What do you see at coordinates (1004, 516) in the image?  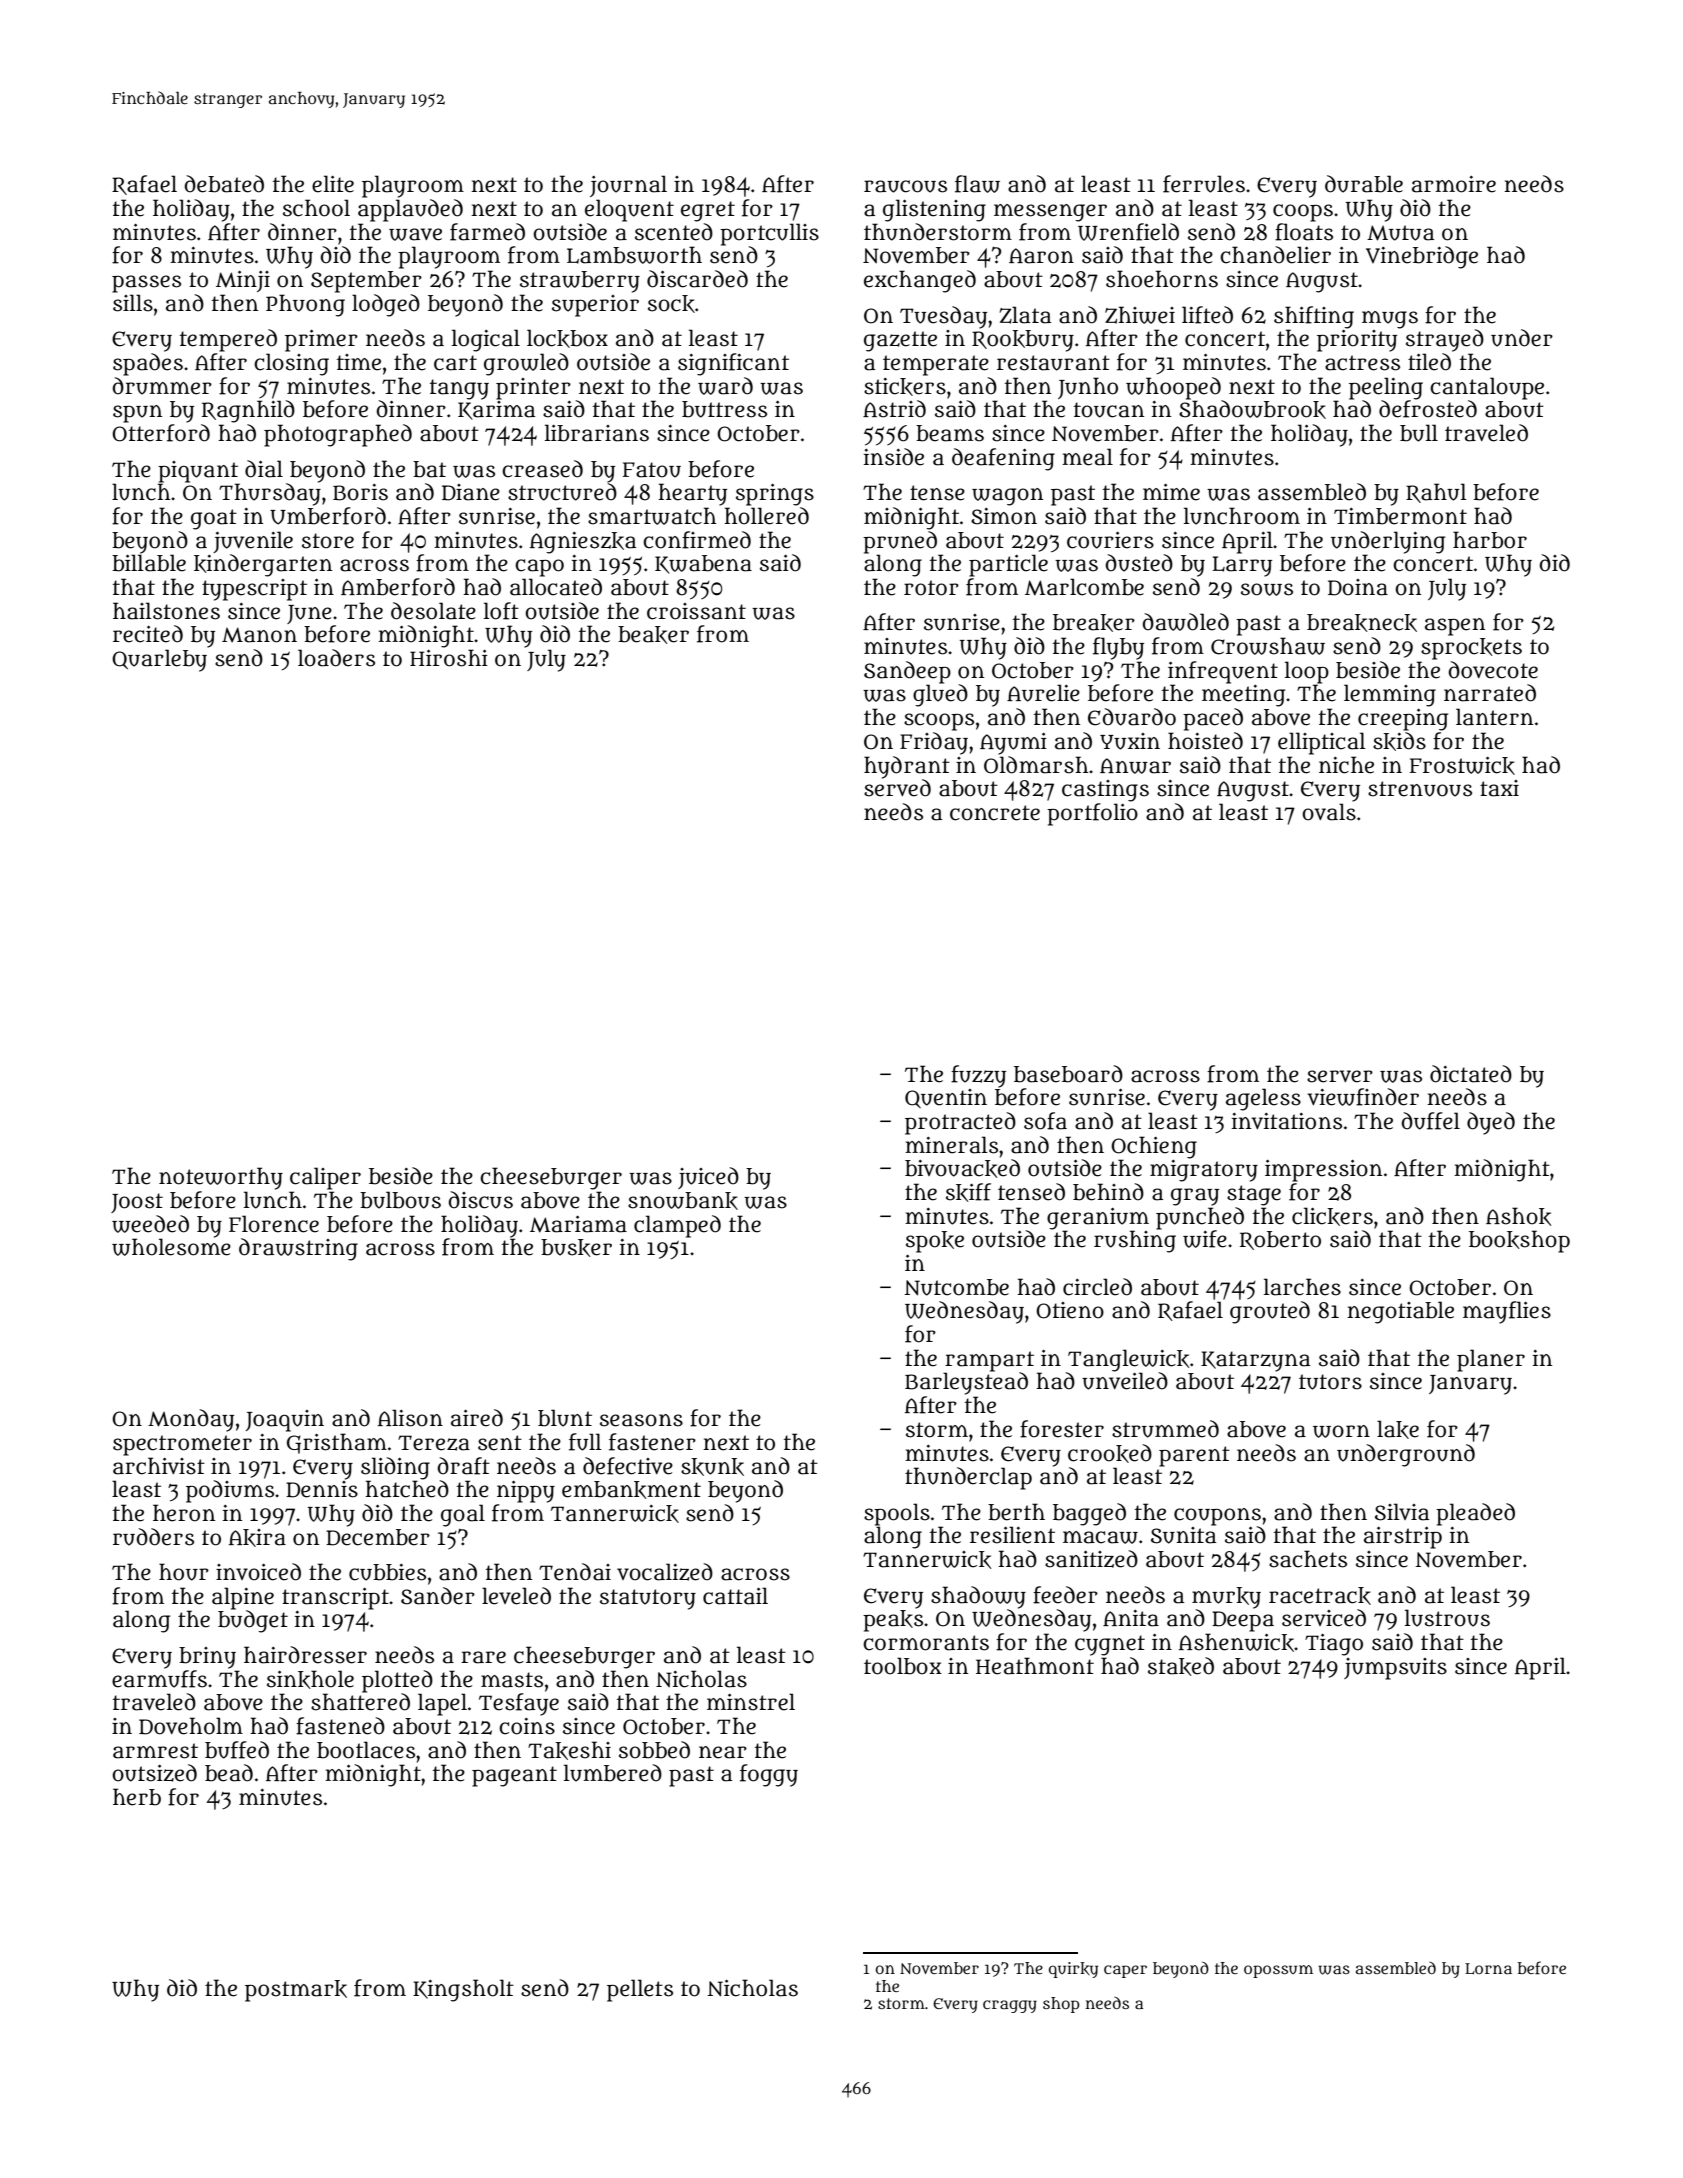 I see `Simon` at bounding box center [1004, 516].
